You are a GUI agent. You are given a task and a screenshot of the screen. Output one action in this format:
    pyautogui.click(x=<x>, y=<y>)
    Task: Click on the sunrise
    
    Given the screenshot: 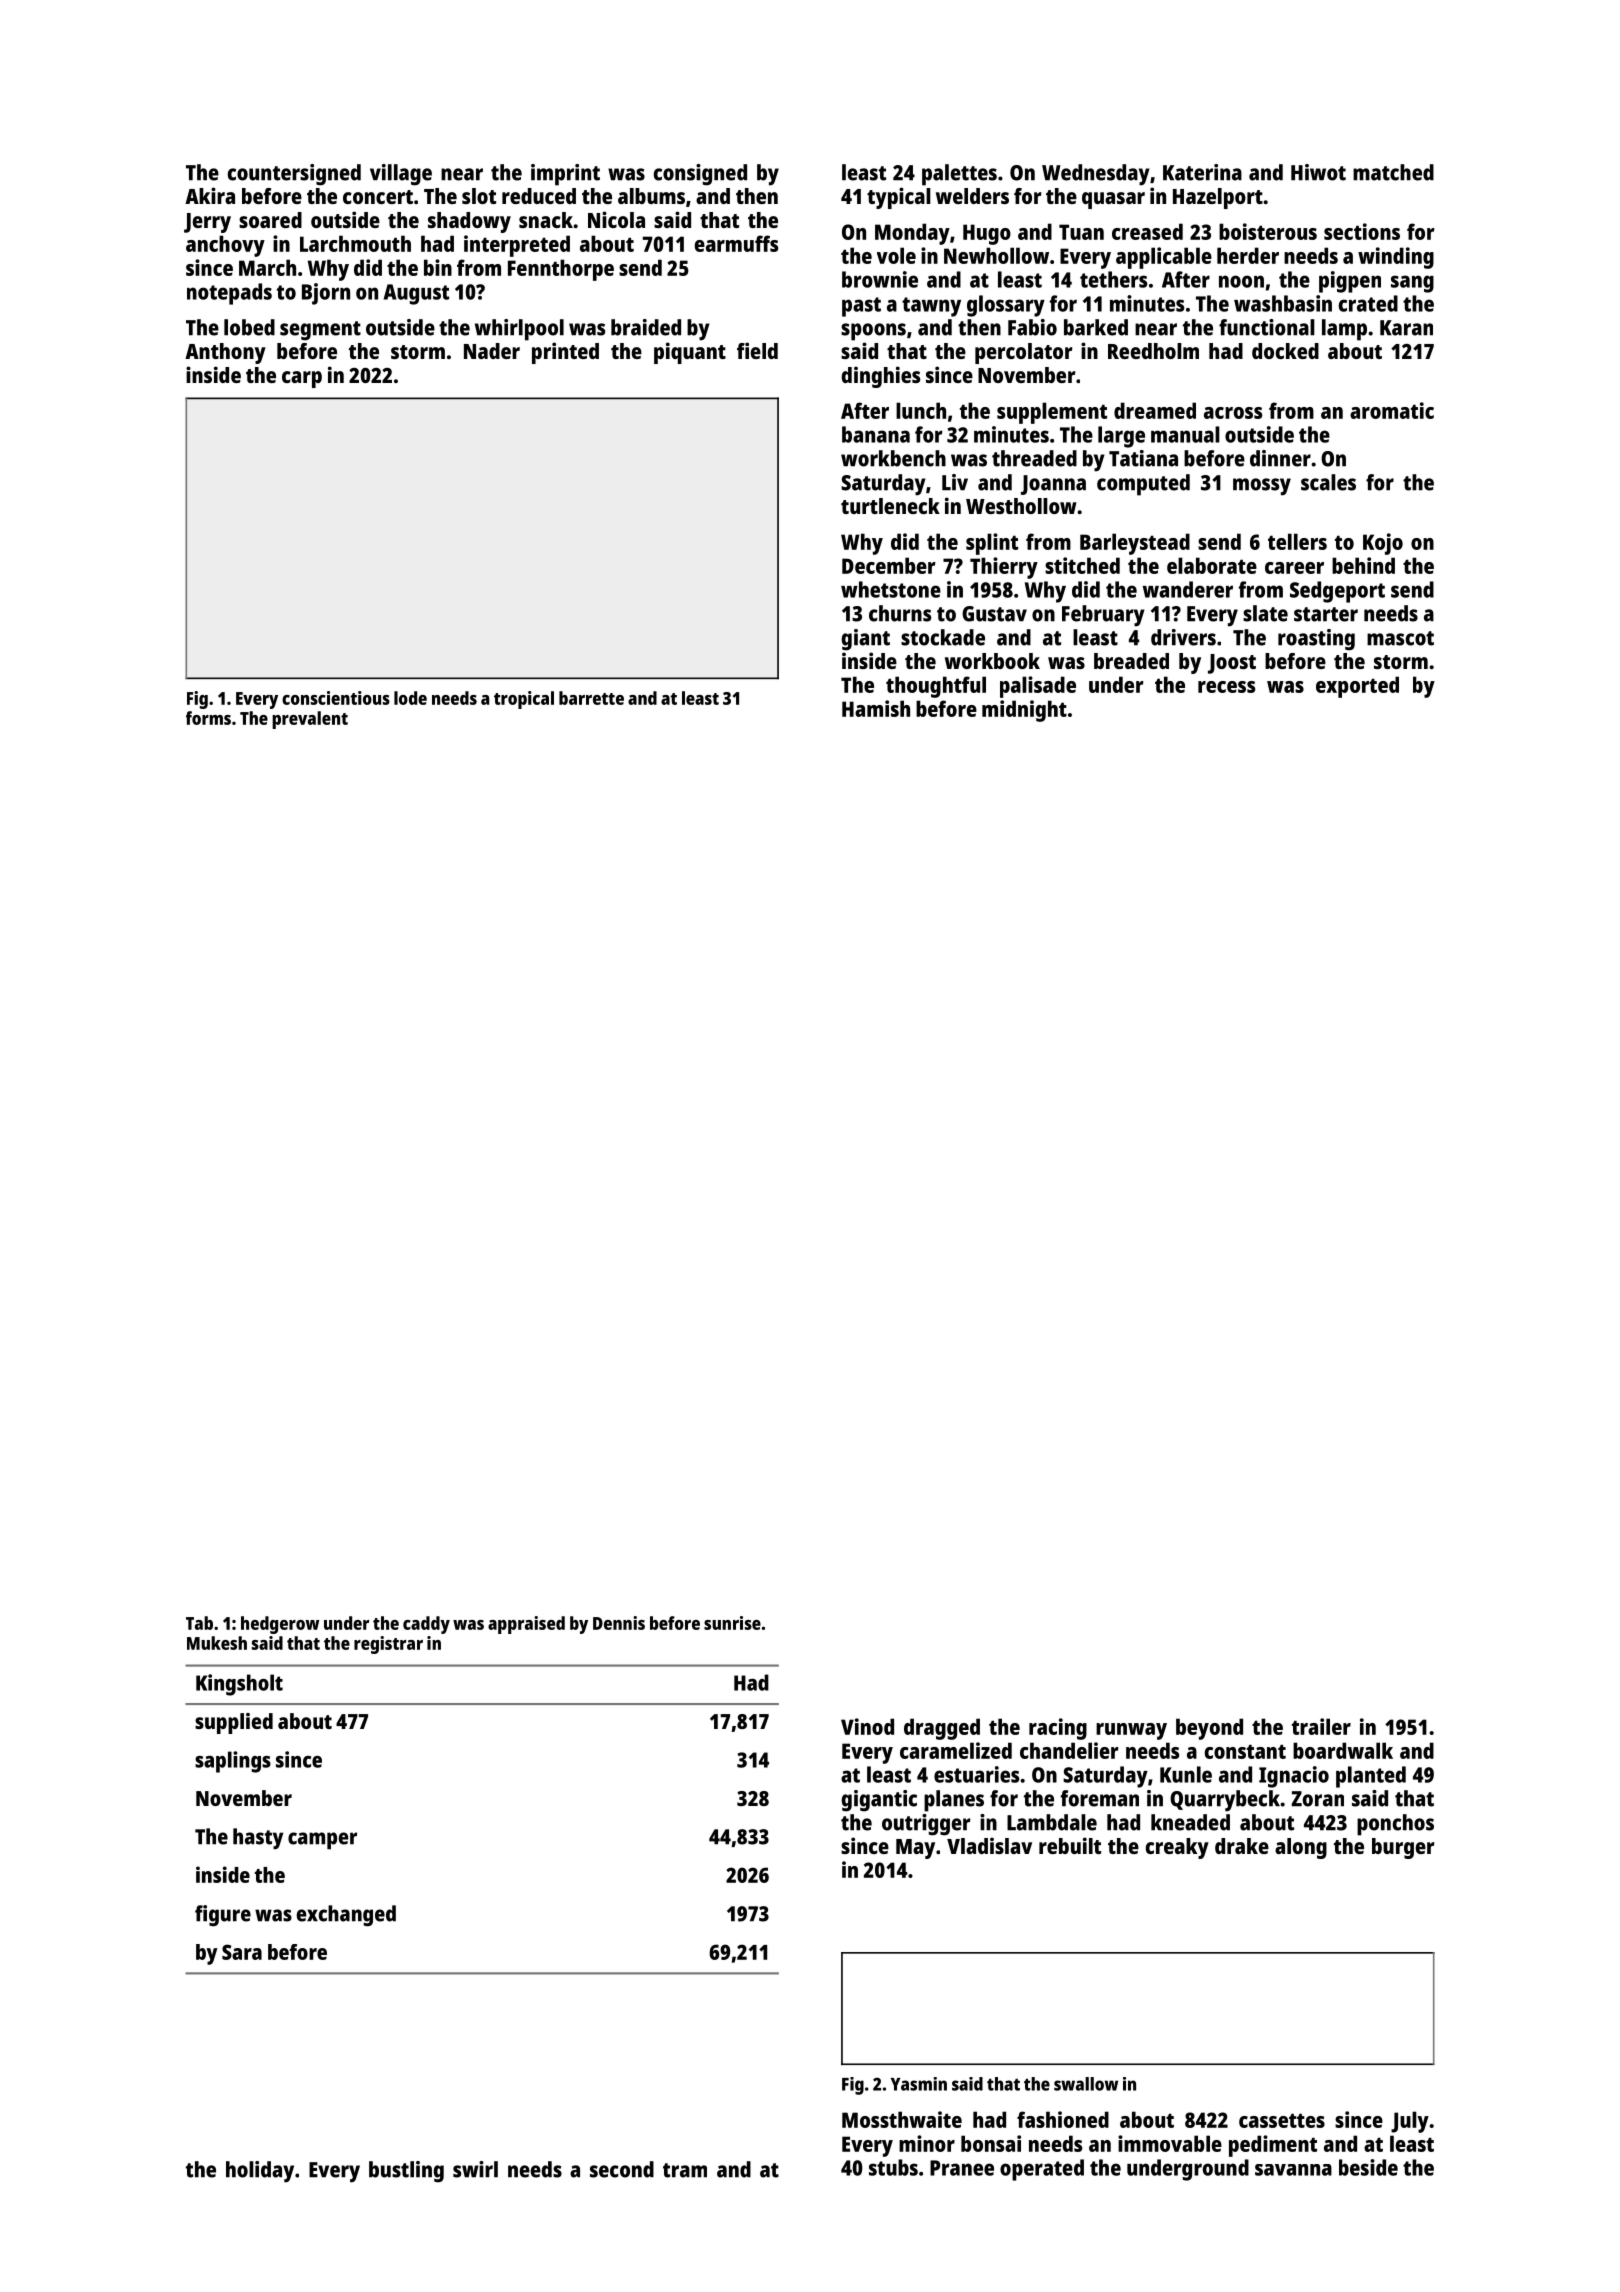 What is the action you would take?
    pyautogui.click(x=732, y=1623)
